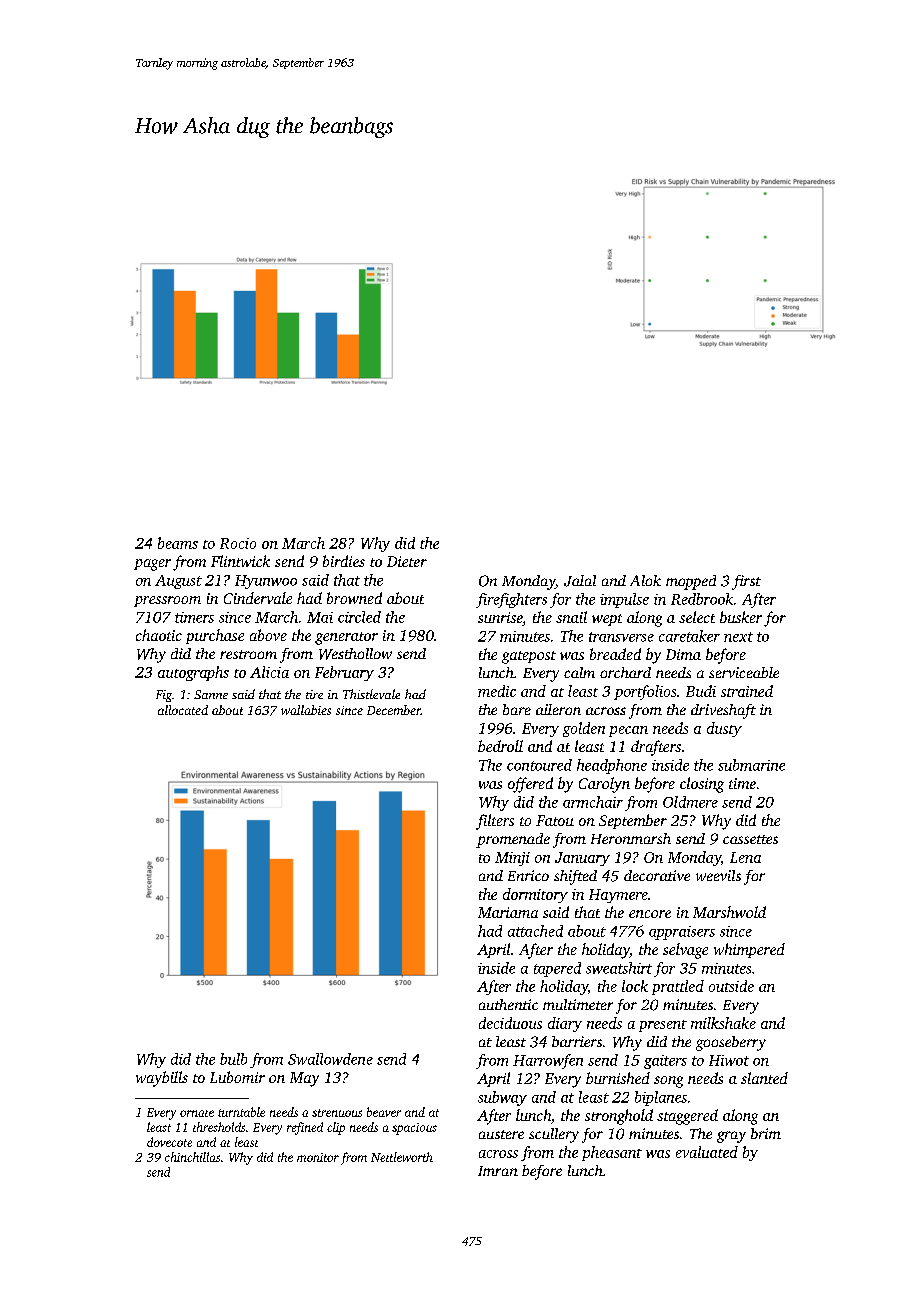 This screenshot has height=1314, width=924. What do you see at coordinates (318, 1157) in the screenshot?
I see `monitor` at bounding box center [318, 1157].
